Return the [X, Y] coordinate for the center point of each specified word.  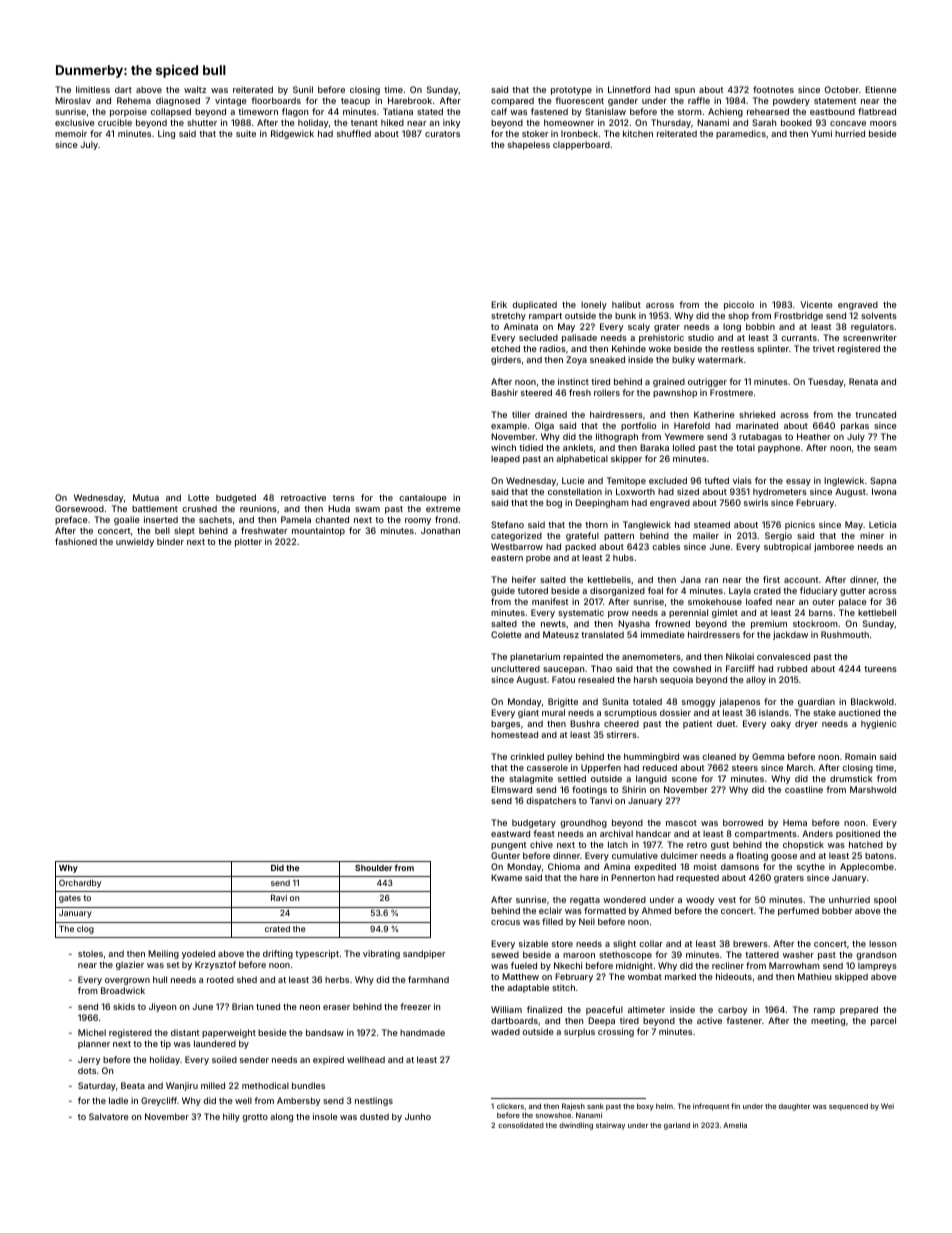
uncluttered [515, 668]
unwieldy [135, 542]
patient [697, 724]
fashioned [76, 541]
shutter [202, 122]
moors [883, 123]
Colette [506, 634]
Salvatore [109, 1116]
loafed [759, 601]
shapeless [529, 145]
